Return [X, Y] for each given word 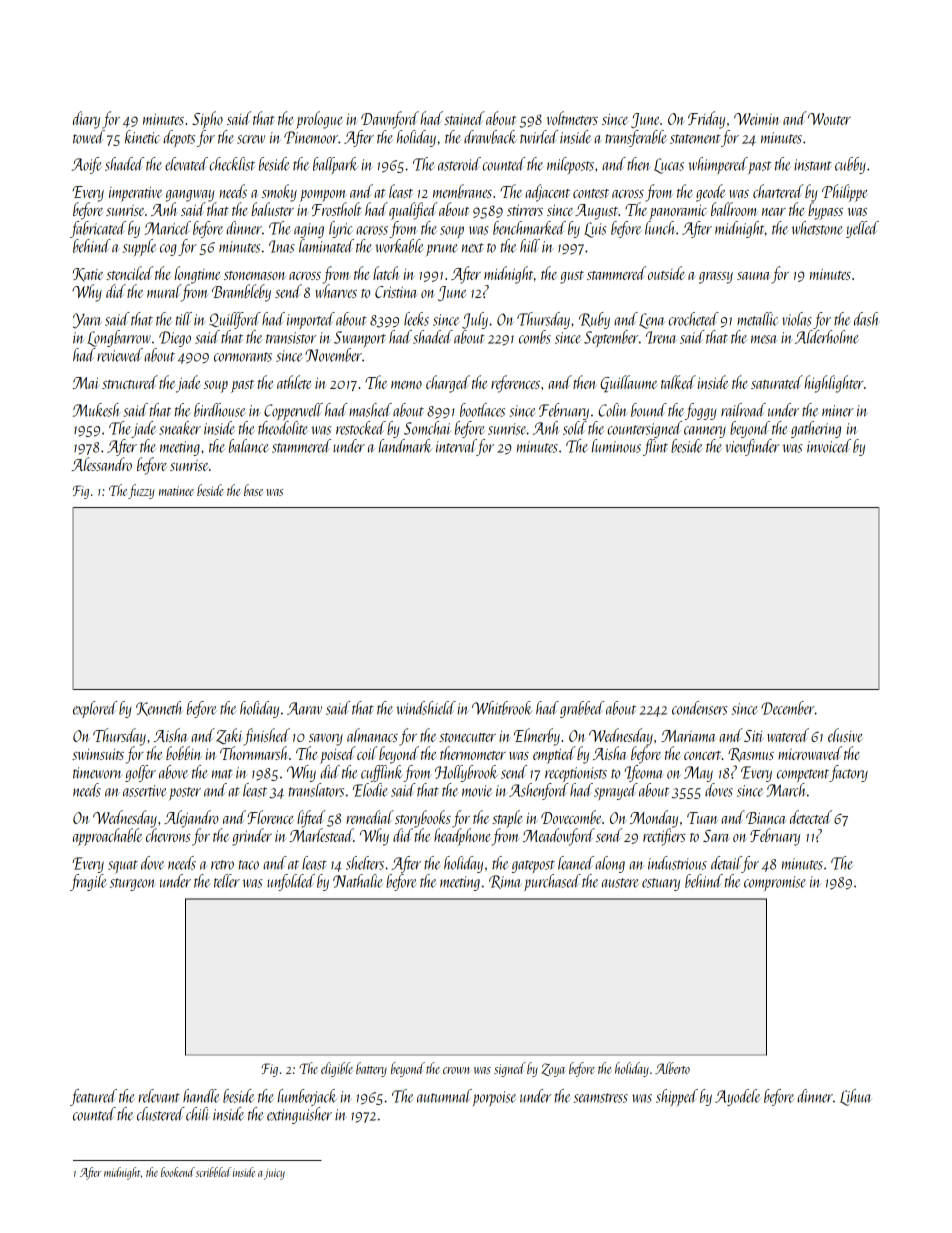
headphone [462, 837]
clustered [161, 1114]
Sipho [207, 120]
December [788, 708]
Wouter [829, 119]
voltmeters [572, 118]
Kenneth [159, 708]
